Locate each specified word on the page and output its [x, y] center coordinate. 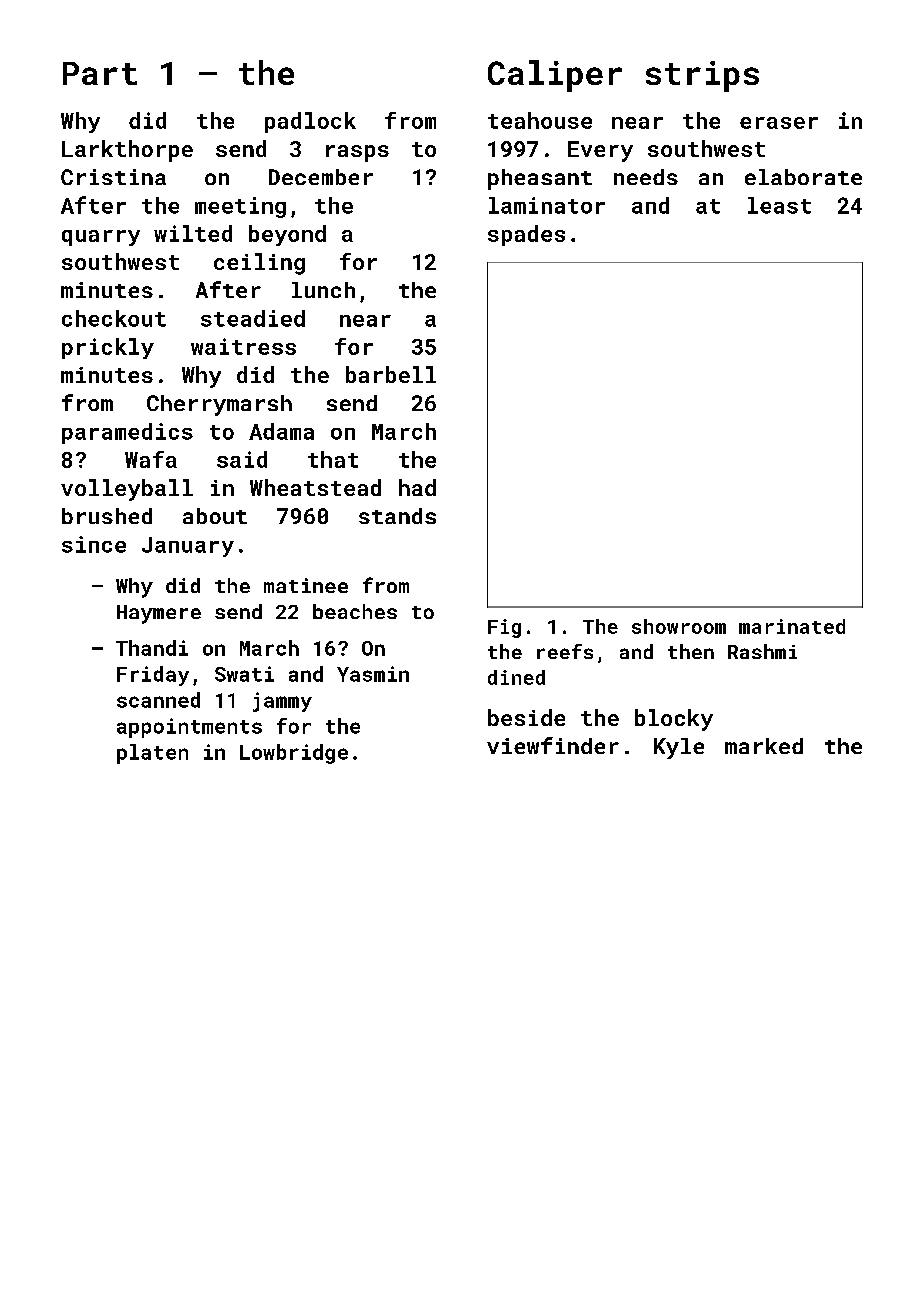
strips [702, 76]
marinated [792, 626]
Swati [244, 674]
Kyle [679, 748]
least [779, 205]
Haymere [159, 614]
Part [100, 73]
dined [516, 677]
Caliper [555, 76]
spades [526, 235]
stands [397, 516]
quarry [101, 238]
